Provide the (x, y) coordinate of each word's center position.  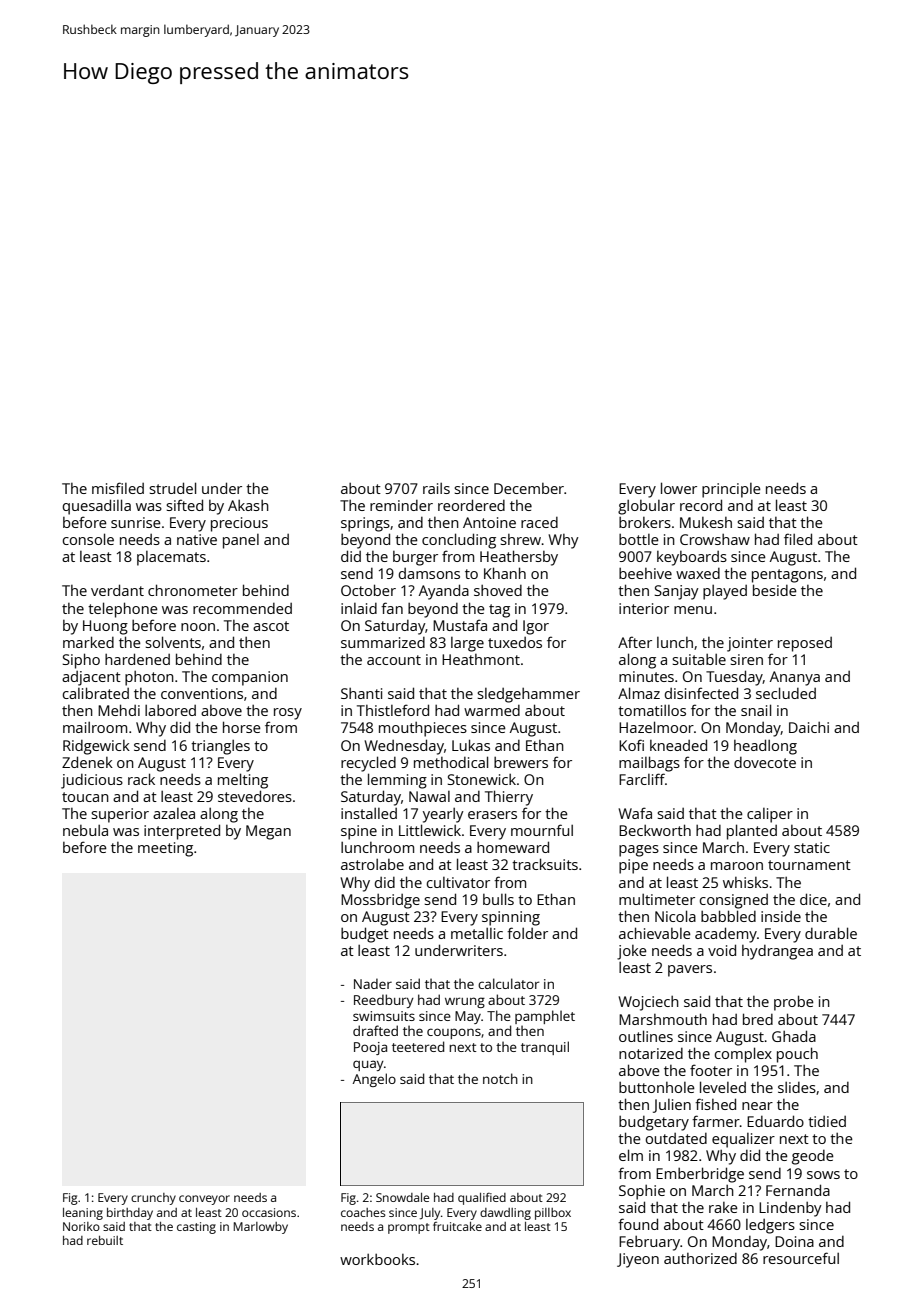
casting (196, 1228)
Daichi (809, 727)
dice (813, 899)
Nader (373, 983)
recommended (242, 608)
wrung (465, 1002)
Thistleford (393, 710)
